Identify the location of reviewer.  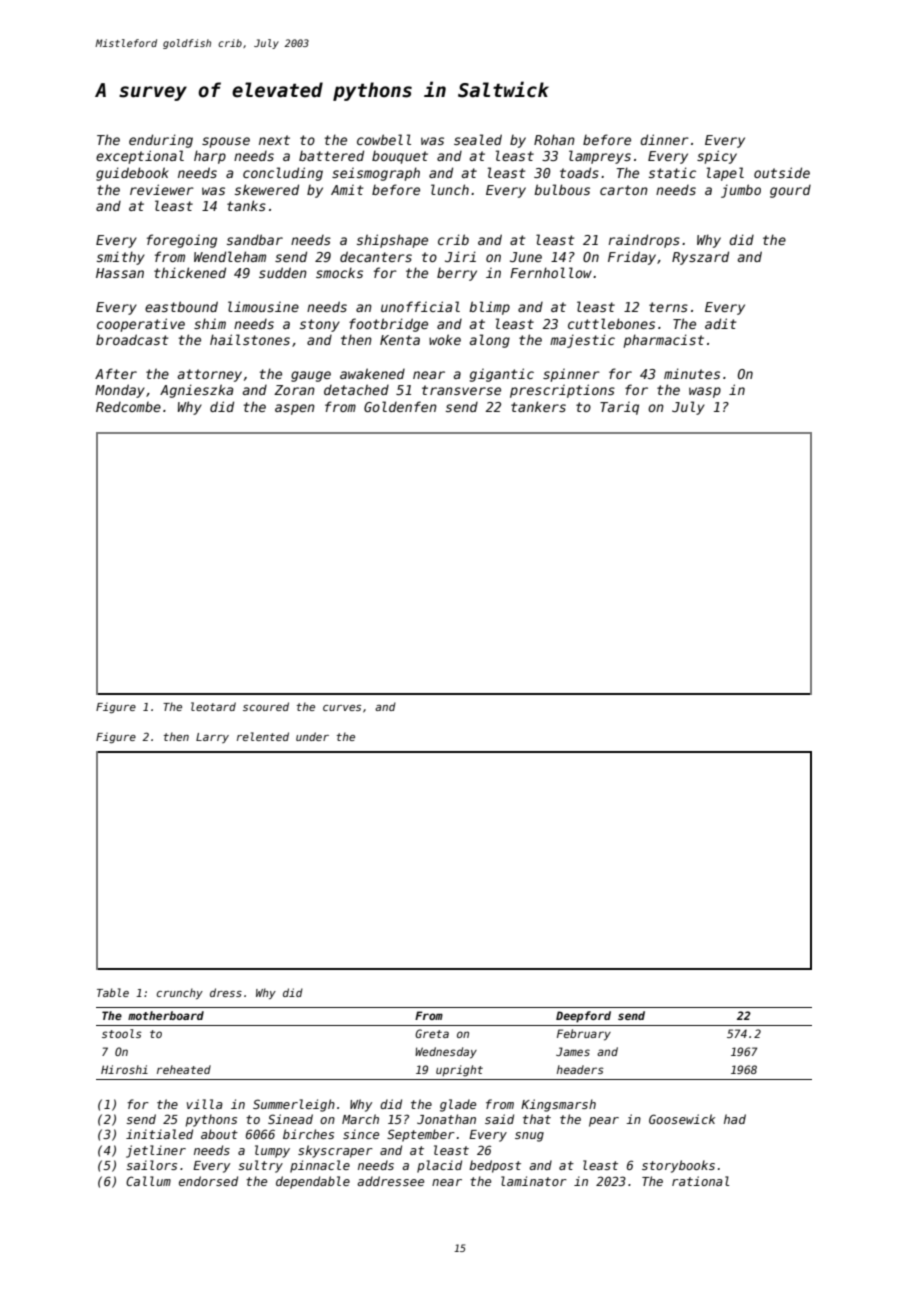
(162, 189).
